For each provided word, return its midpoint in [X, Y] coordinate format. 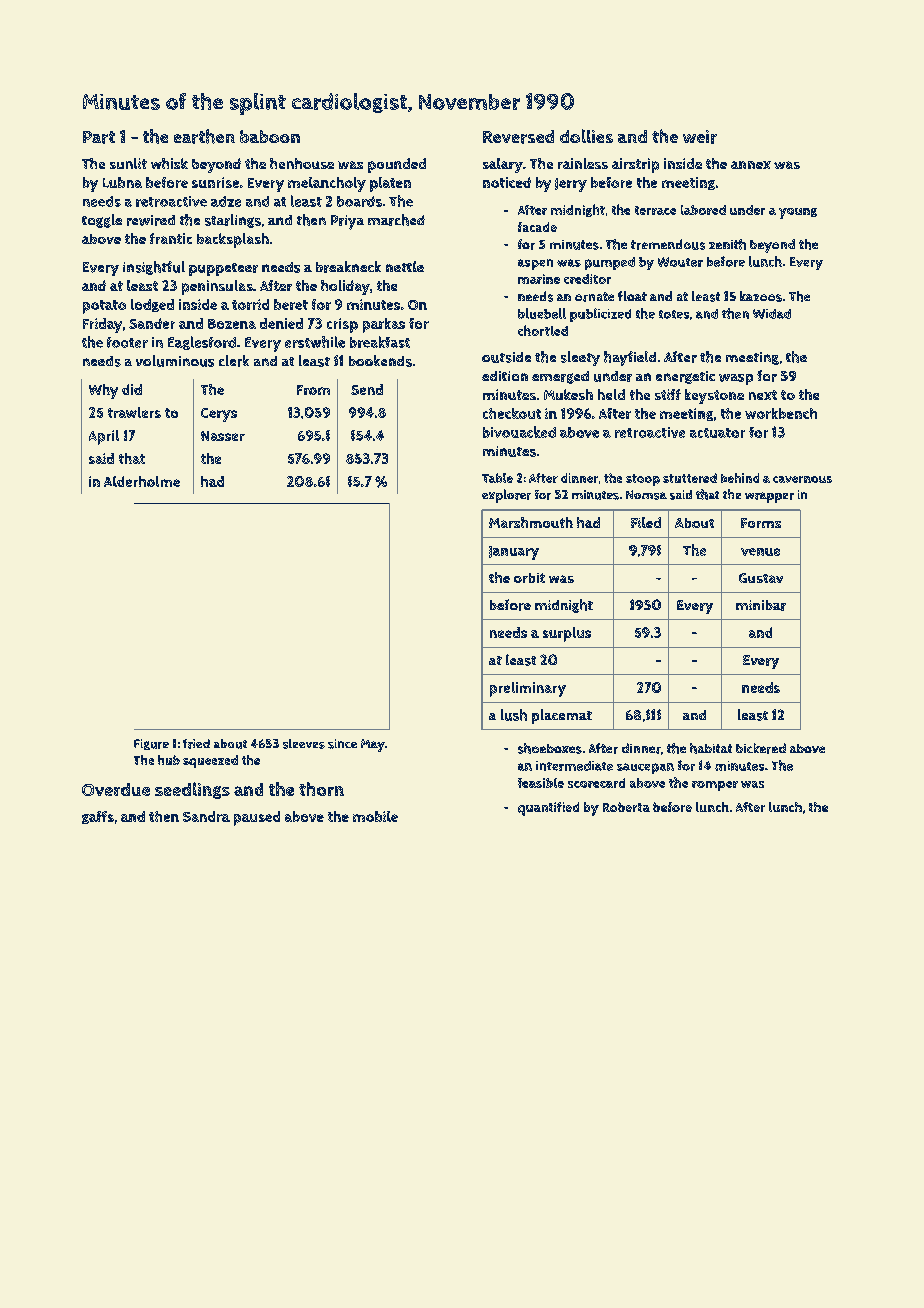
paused [257, 818]
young [798, 213]
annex [751, 165]
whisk [169, 163]
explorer [506, 496]
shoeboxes [550, 748]
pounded [397, 165]
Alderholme [142, 481]
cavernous [802, 479]
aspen [535, 264]
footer [127, 342]
